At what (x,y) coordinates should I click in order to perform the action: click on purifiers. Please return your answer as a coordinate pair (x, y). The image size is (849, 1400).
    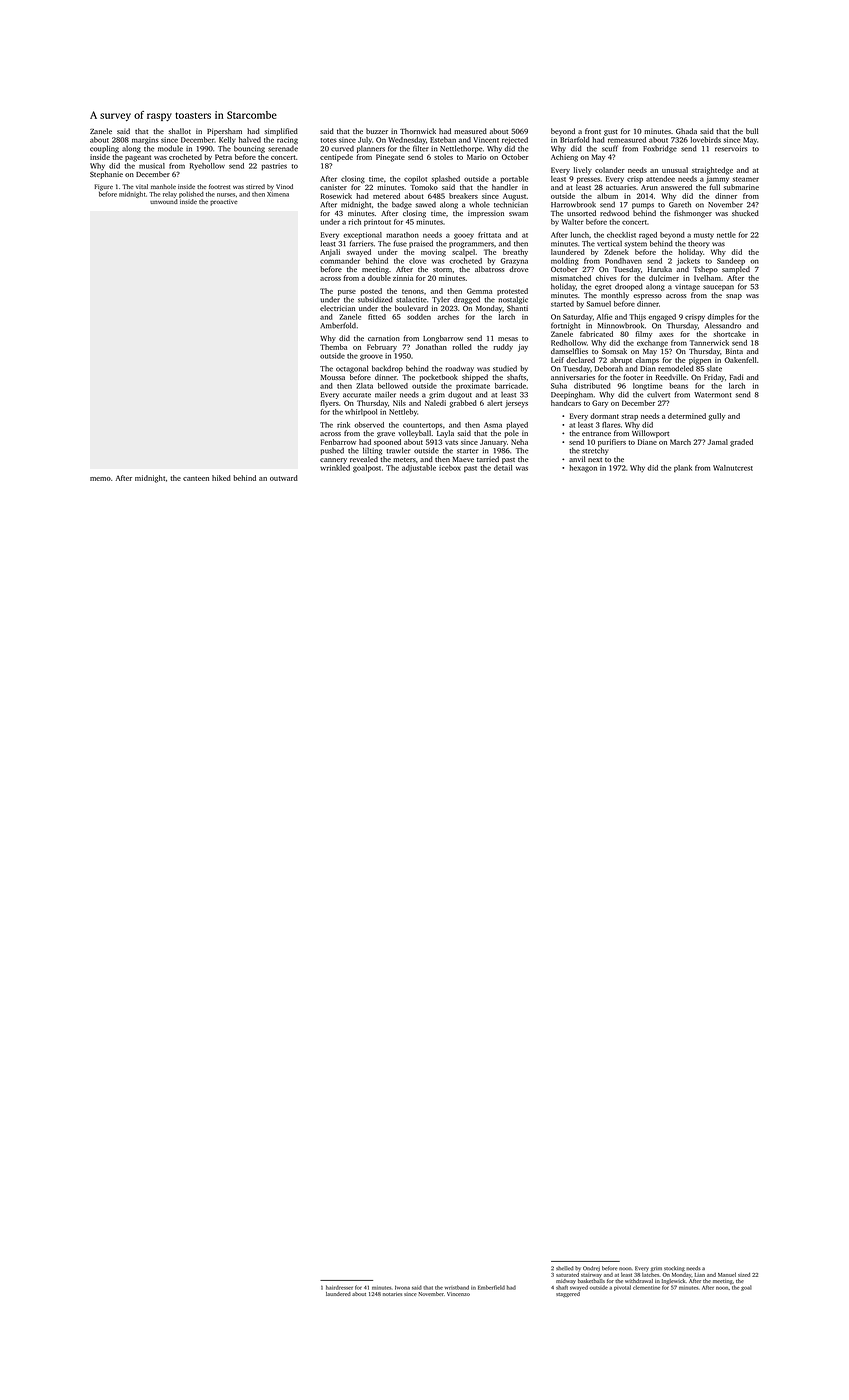
    Looking at the image, I should click on (612, 443).
